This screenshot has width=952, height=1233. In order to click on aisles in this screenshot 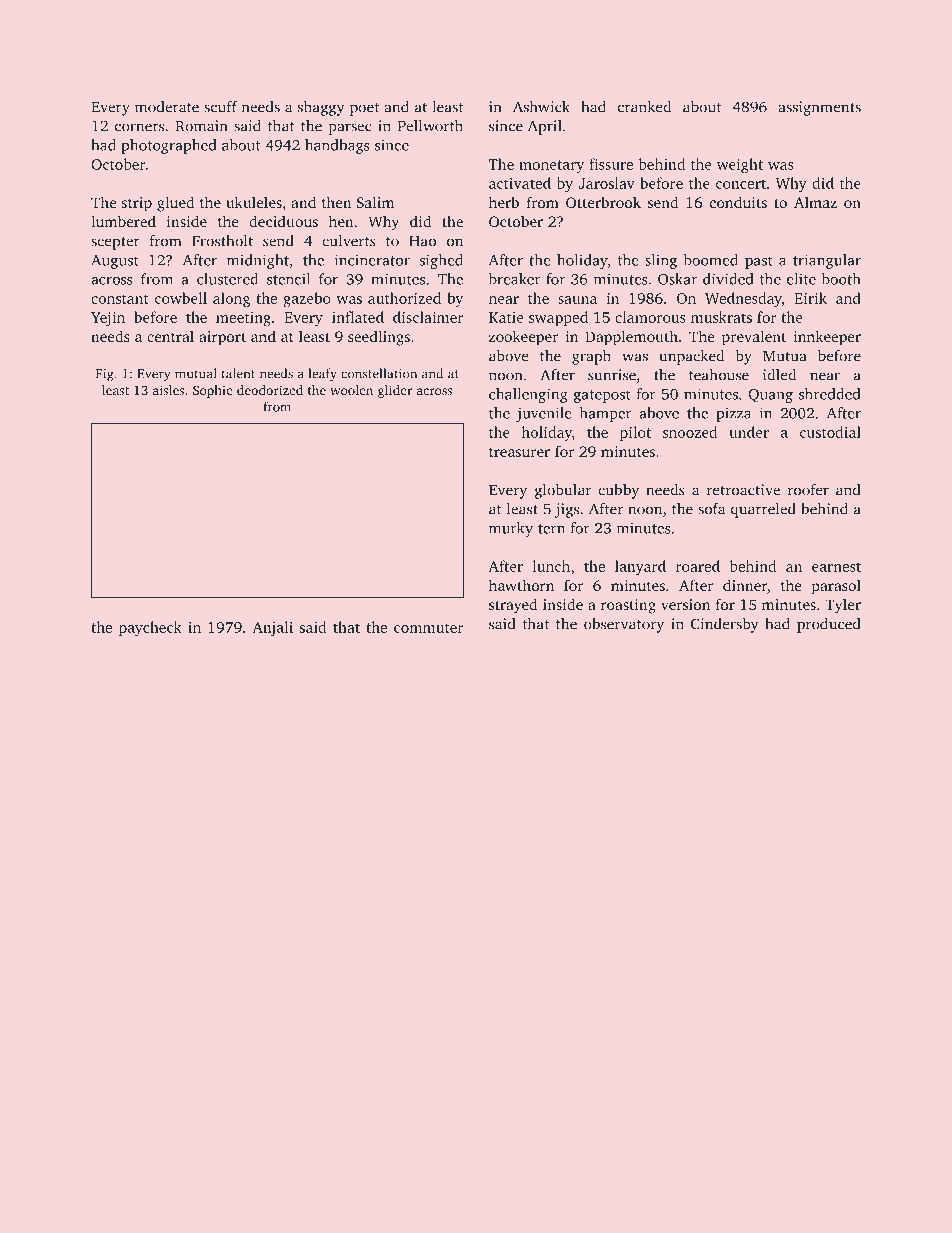, I will do `click(168, 390)`.
